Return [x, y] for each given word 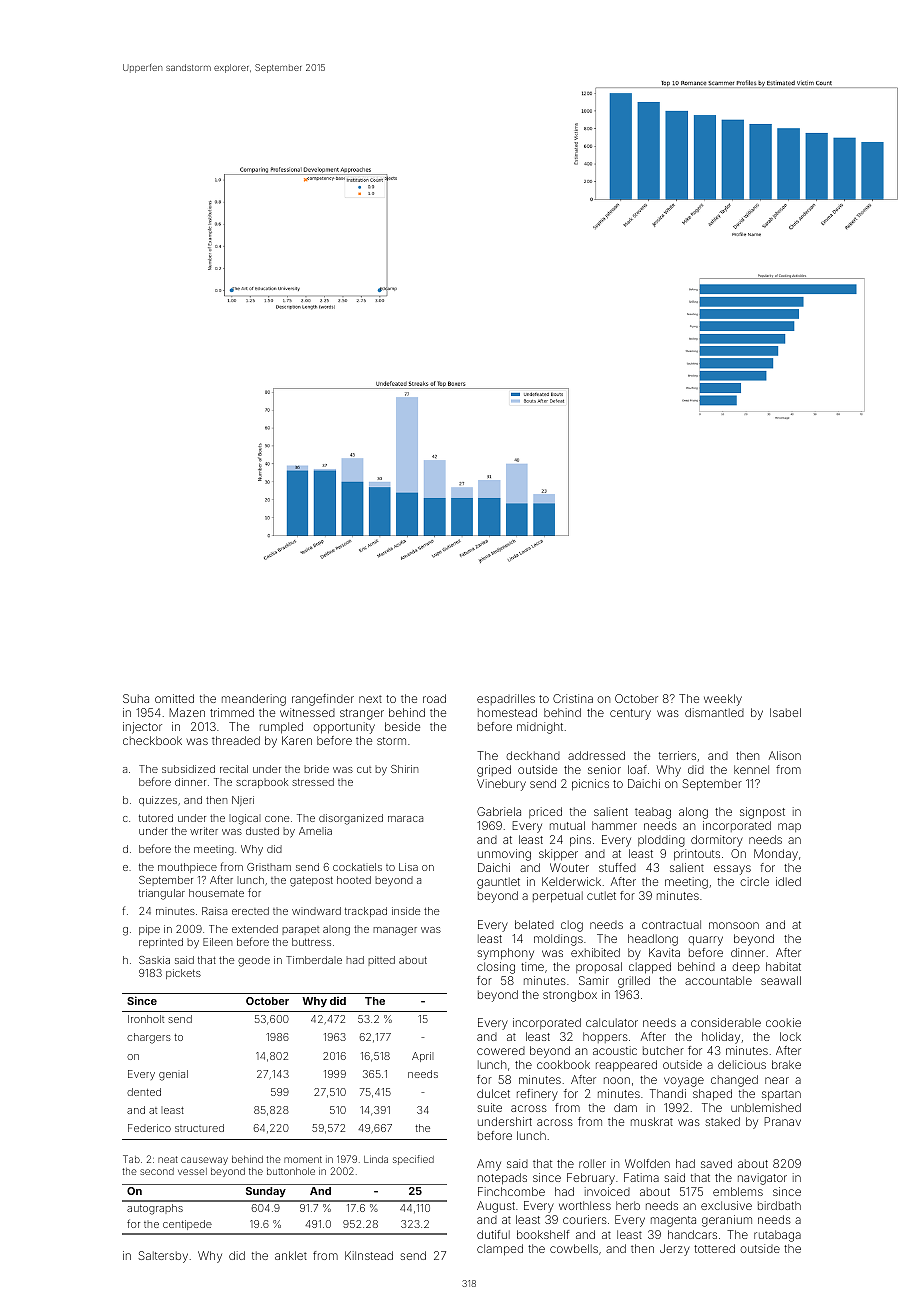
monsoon [734, 925]
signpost [762, 813]
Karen [297, 740]
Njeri [243, 801]
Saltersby [163, 1257]
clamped [500, 1250]
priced [545, 812]
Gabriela [499, 811]
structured [199, 1128]
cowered [501, 1051]
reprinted [161, 943]
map [789, 827]
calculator [612, 1022]
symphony [505, 954]
